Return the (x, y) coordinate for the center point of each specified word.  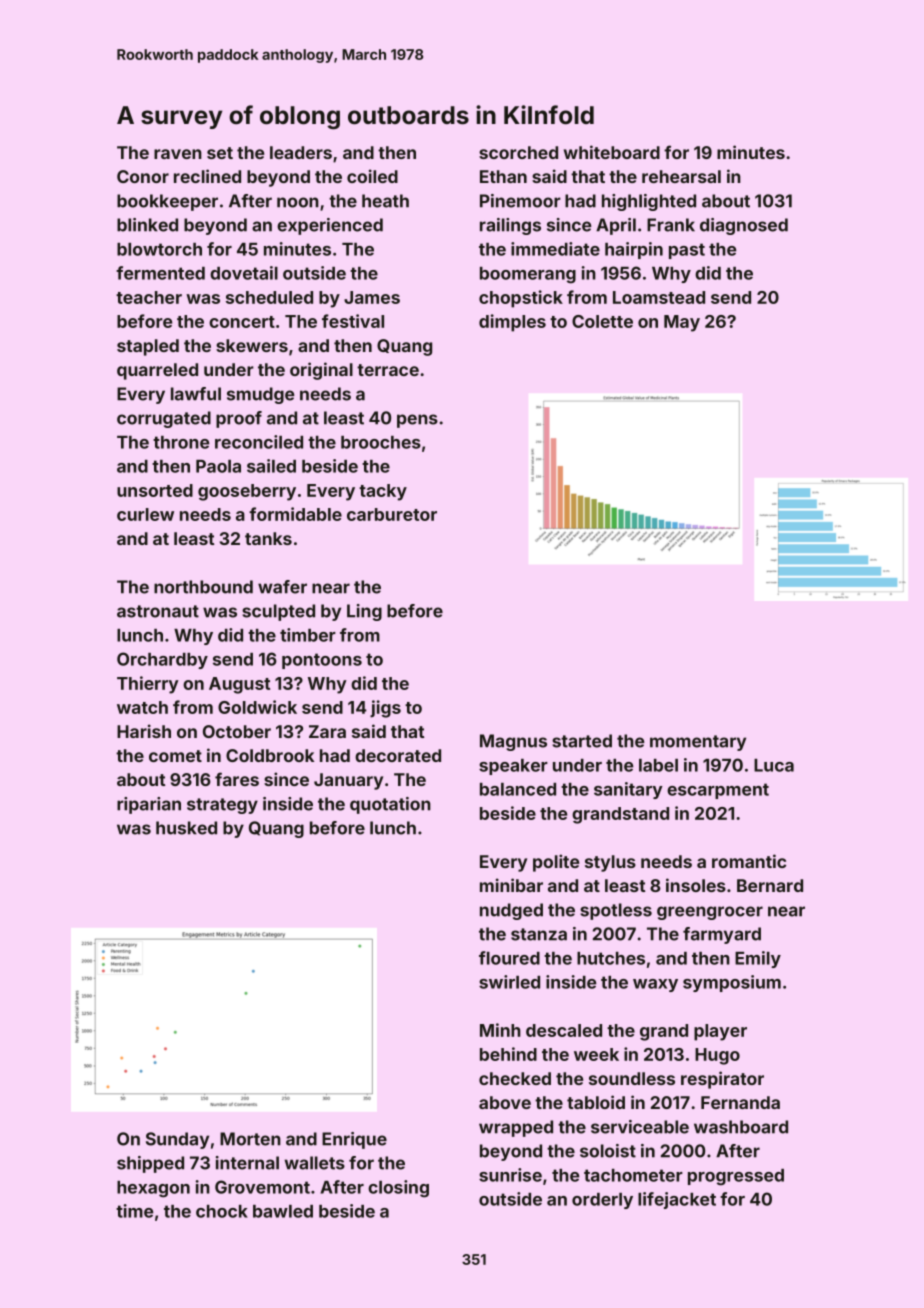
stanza (539, 934)
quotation (390, 805)
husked (186, 828)
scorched (518, 152)
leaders (301, 152)
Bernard (770, 885)
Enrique (354, 1140)
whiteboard (612, 152)
